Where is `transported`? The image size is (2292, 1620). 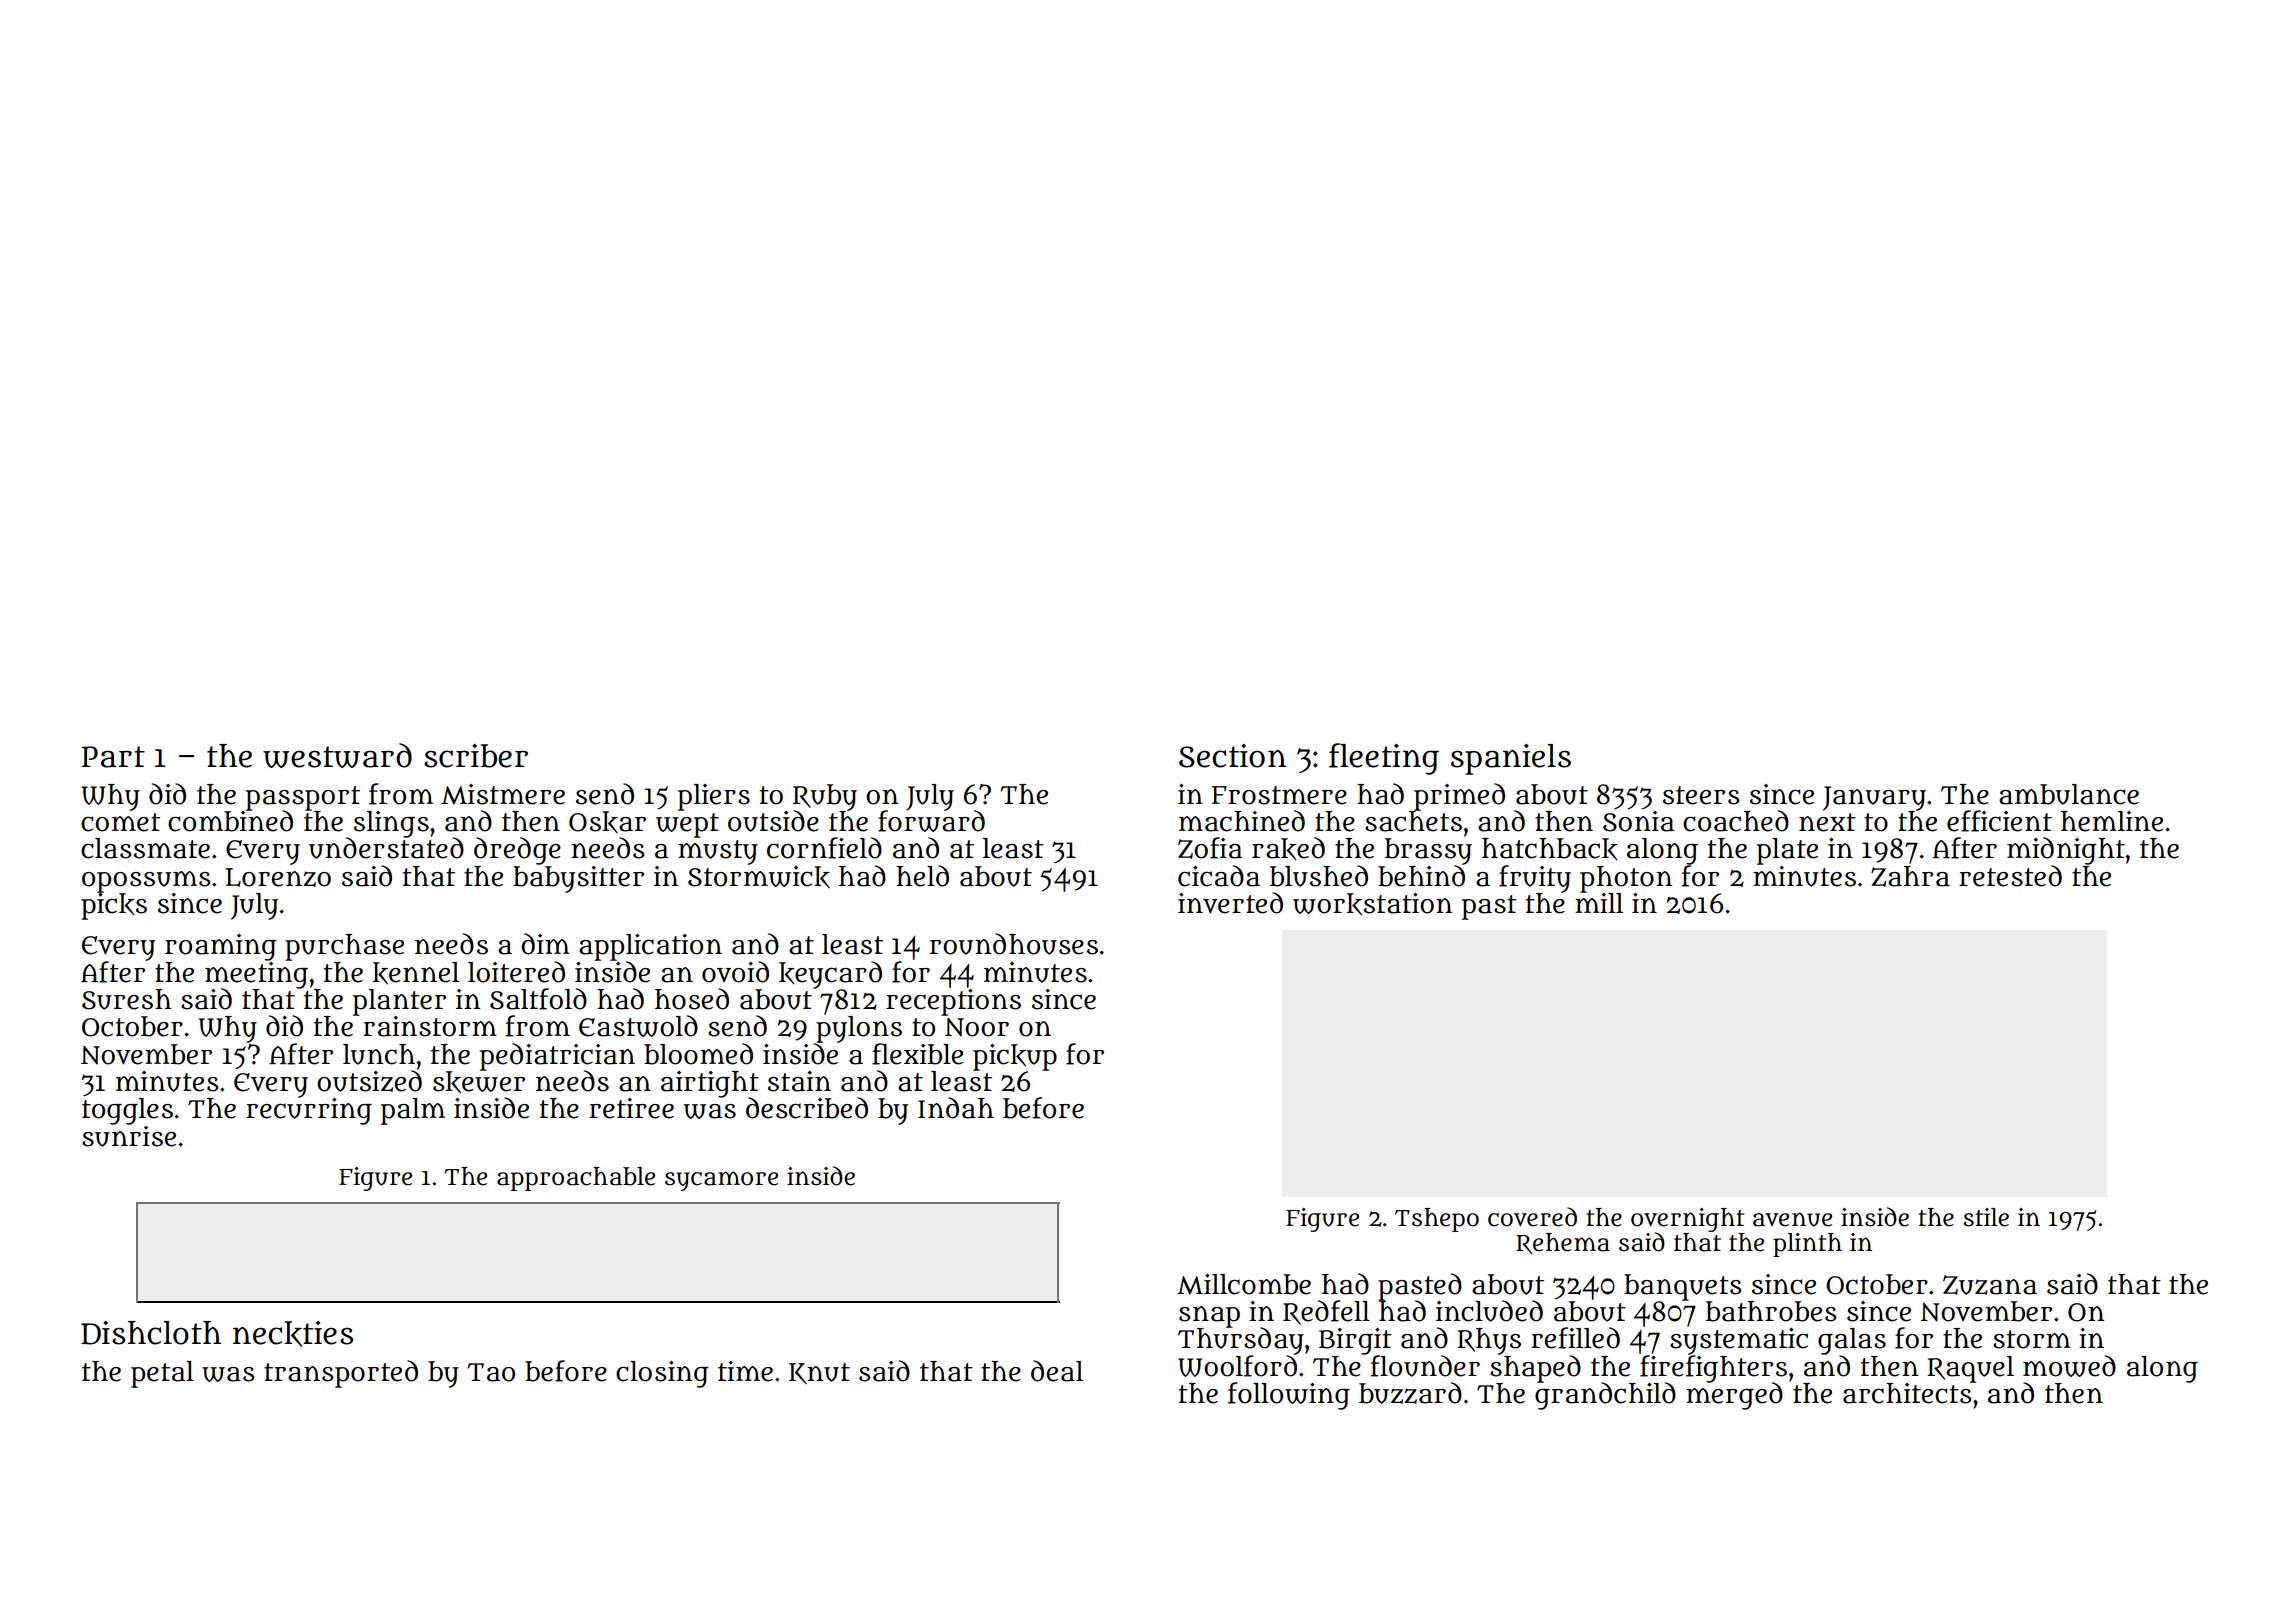 transported is located at coordinates (341, 1374).
